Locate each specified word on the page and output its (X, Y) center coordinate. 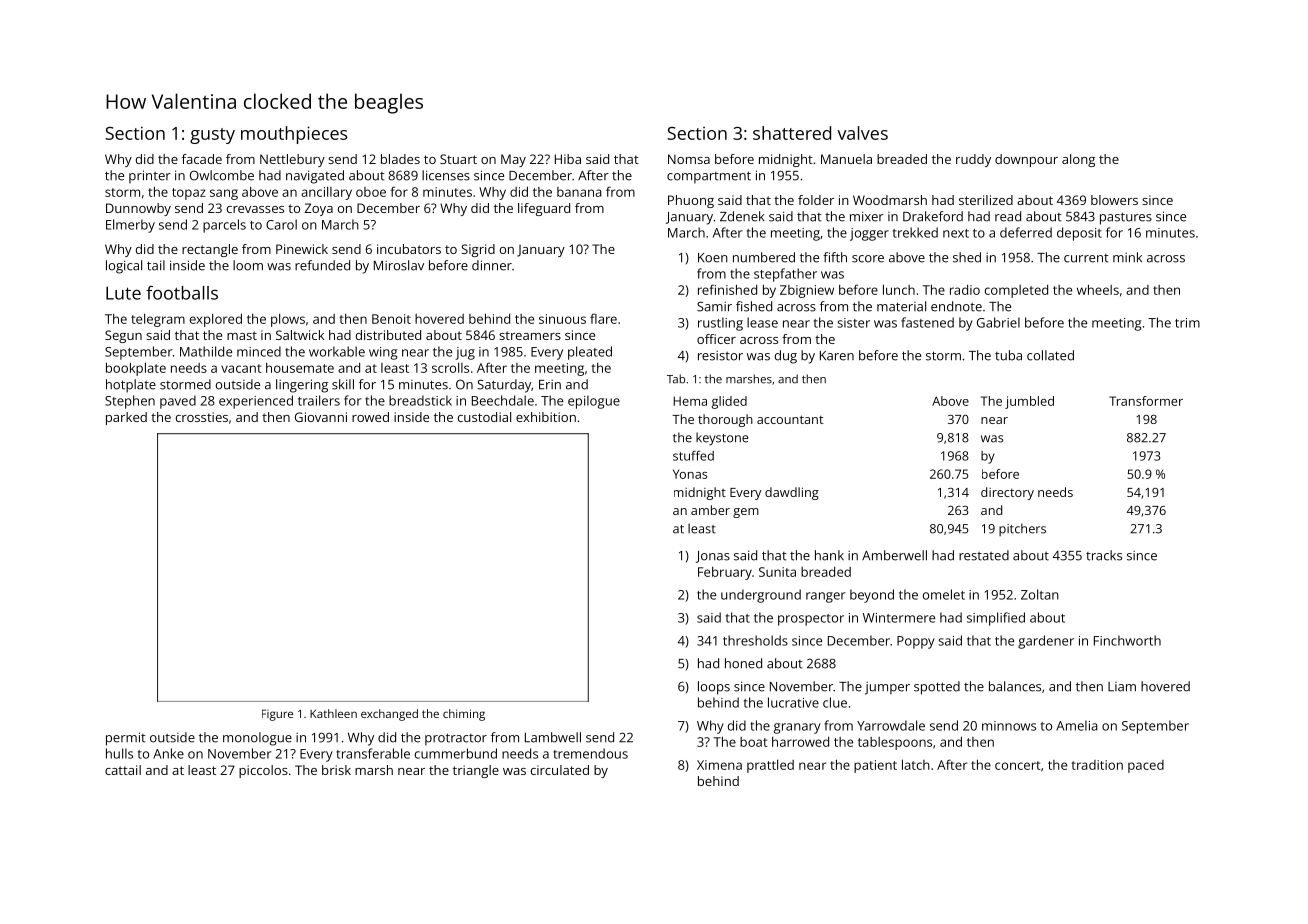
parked (126, 418)
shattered (792, 133)
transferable (373, 753)
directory (1007, 493)
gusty (212, 136)
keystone (722, 439)
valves (862, 133)
